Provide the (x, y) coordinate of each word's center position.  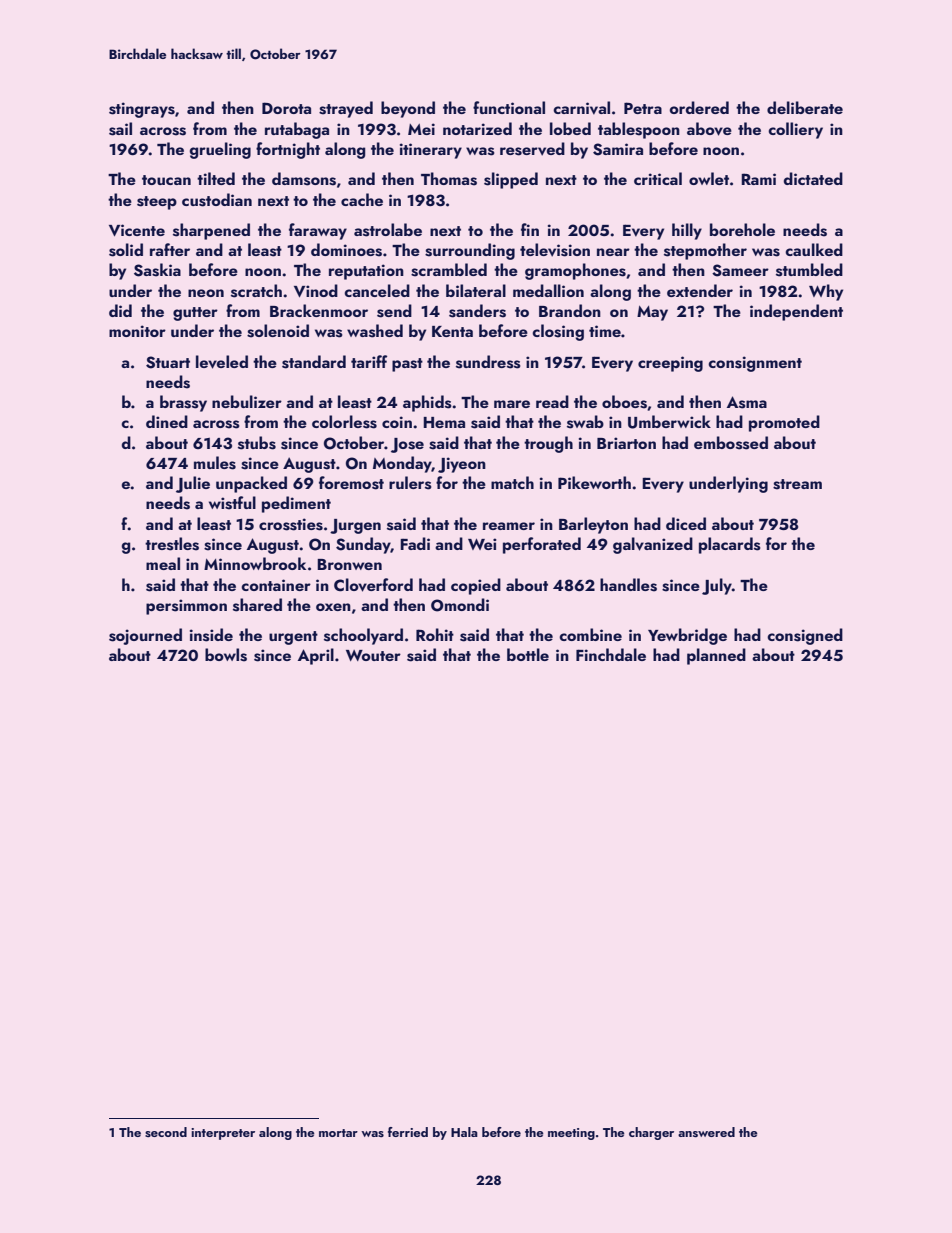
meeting (571, 1134)
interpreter (223, 1134)
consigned (805, 636)
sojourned (145, 636)
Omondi (460, 605)
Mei (421, 129)
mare (512, 404)
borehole (742, 229)
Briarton (626, 443)
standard (314, 362)
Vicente (137, 230)
